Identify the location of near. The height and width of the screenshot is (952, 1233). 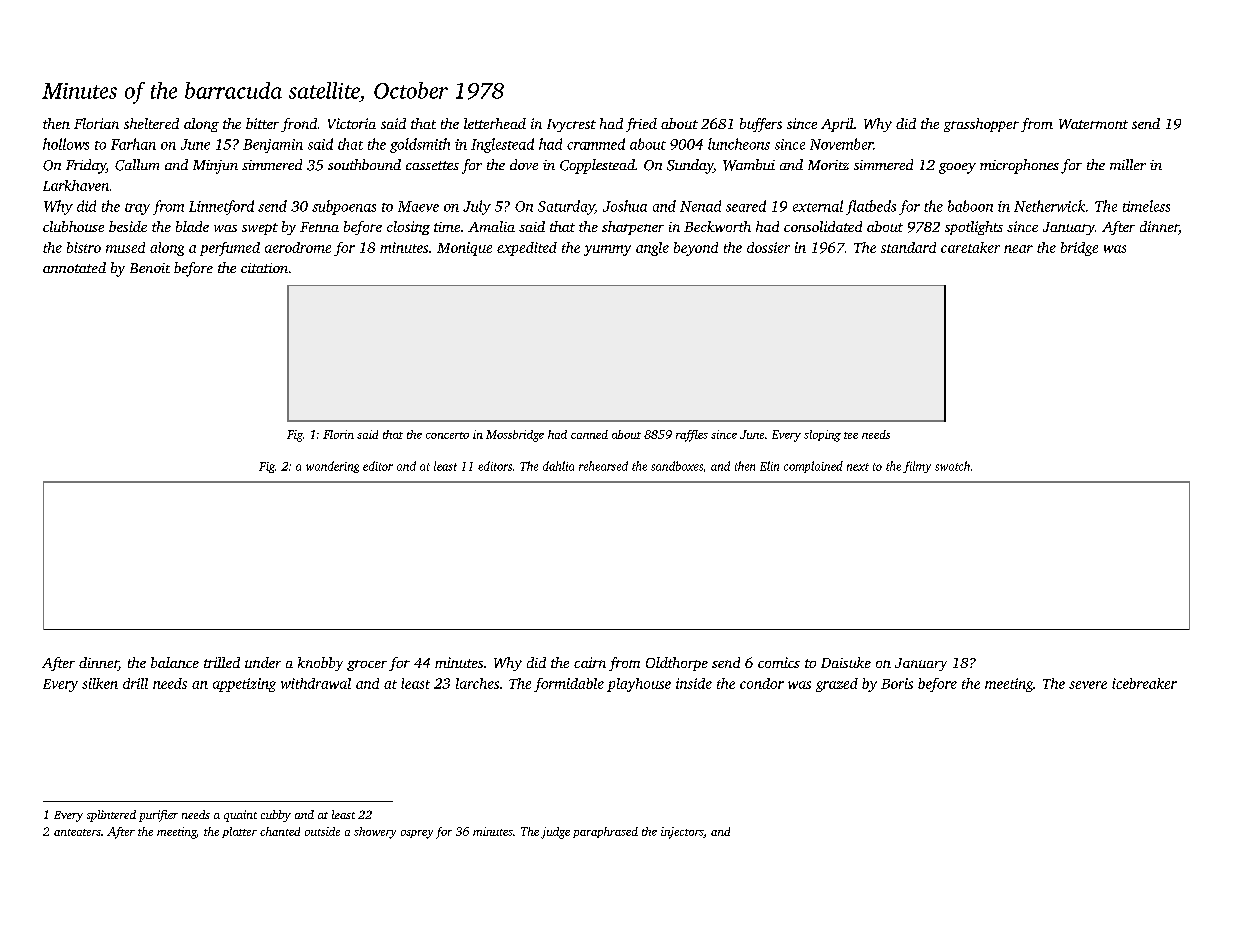
(1018, 249).
